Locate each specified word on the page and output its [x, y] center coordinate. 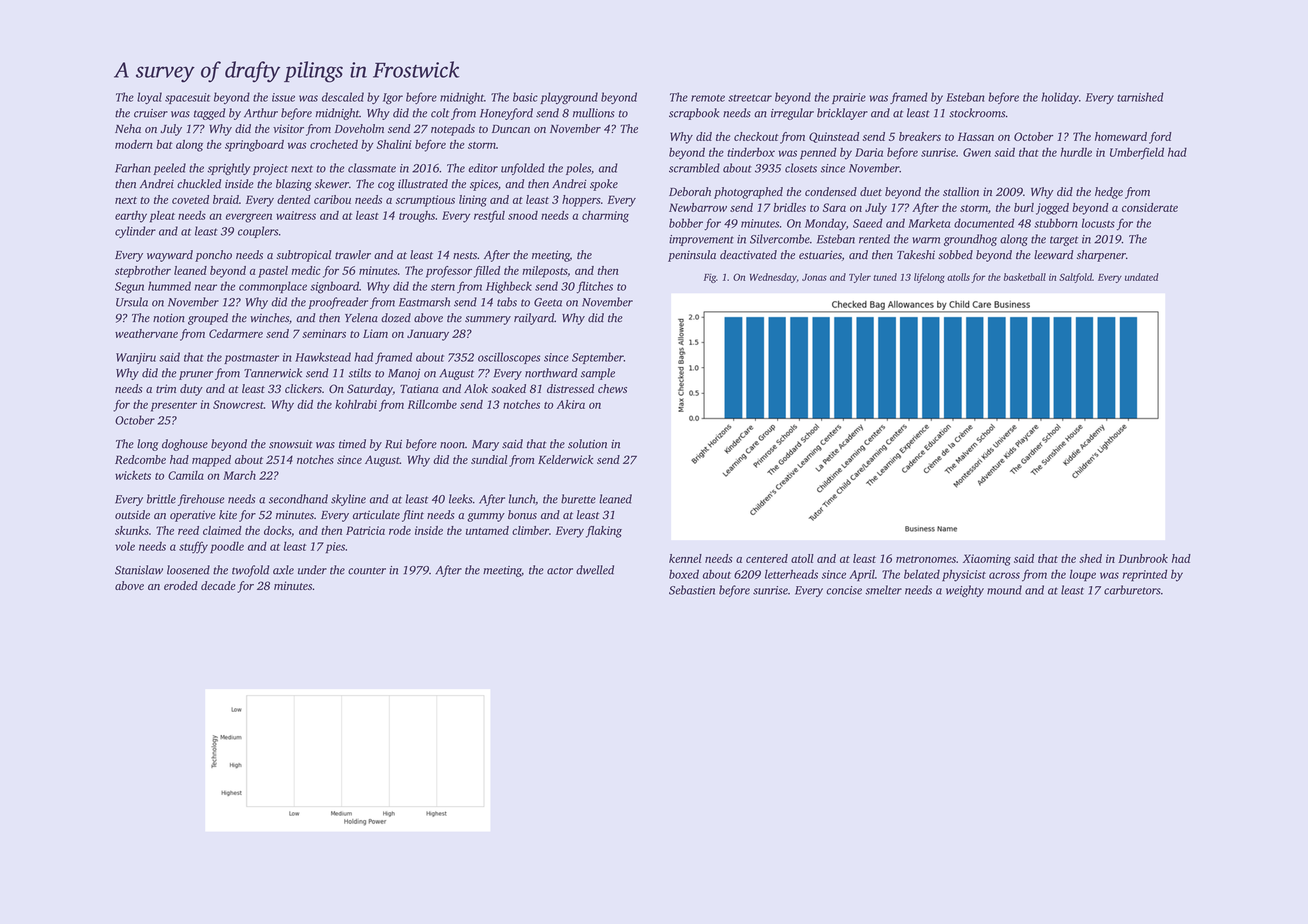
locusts [1098, 223]
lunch [522, 499]
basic [525, 97]
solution [587, 444]
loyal [149, 98]
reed [188, 530]
